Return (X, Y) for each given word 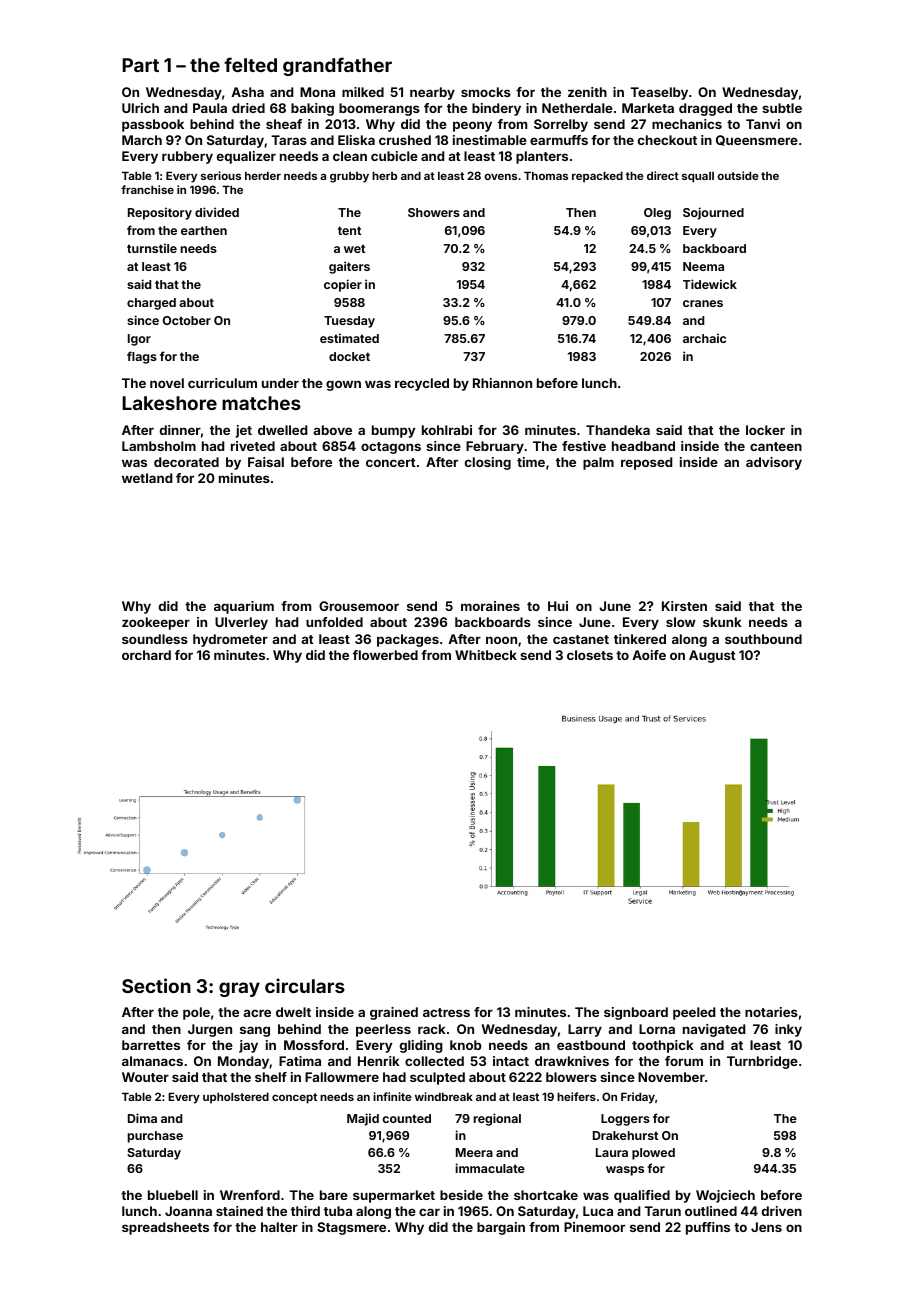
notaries (771, 1012)
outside (738, 175)
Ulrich (140, 108)
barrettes (151, 1045)
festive (584, 446)
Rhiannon (502, 383)
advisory (774, 463)
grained (394, 1013)
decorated (186, 462)
